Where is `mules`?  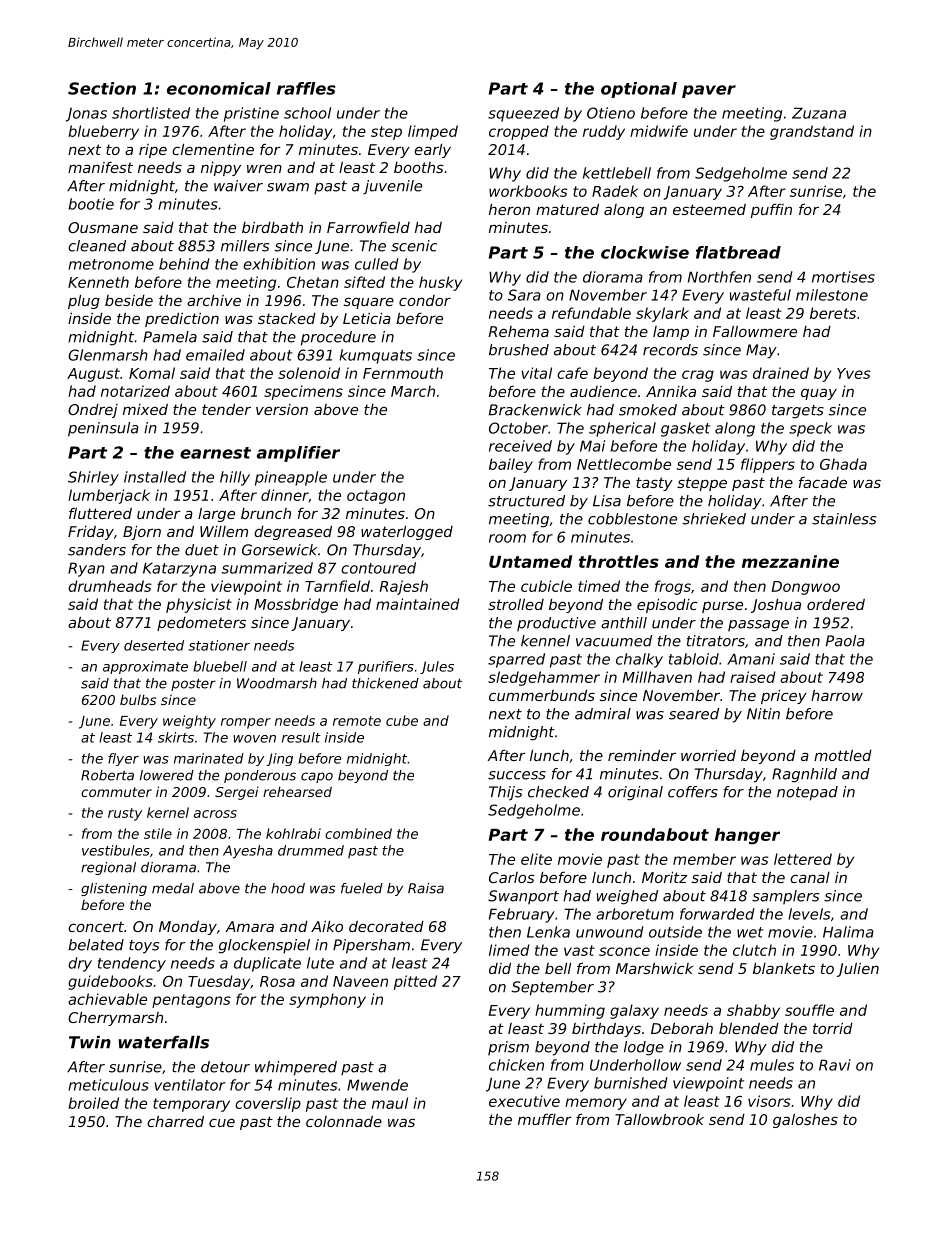 mules is located at coordinates (772, 1065).
